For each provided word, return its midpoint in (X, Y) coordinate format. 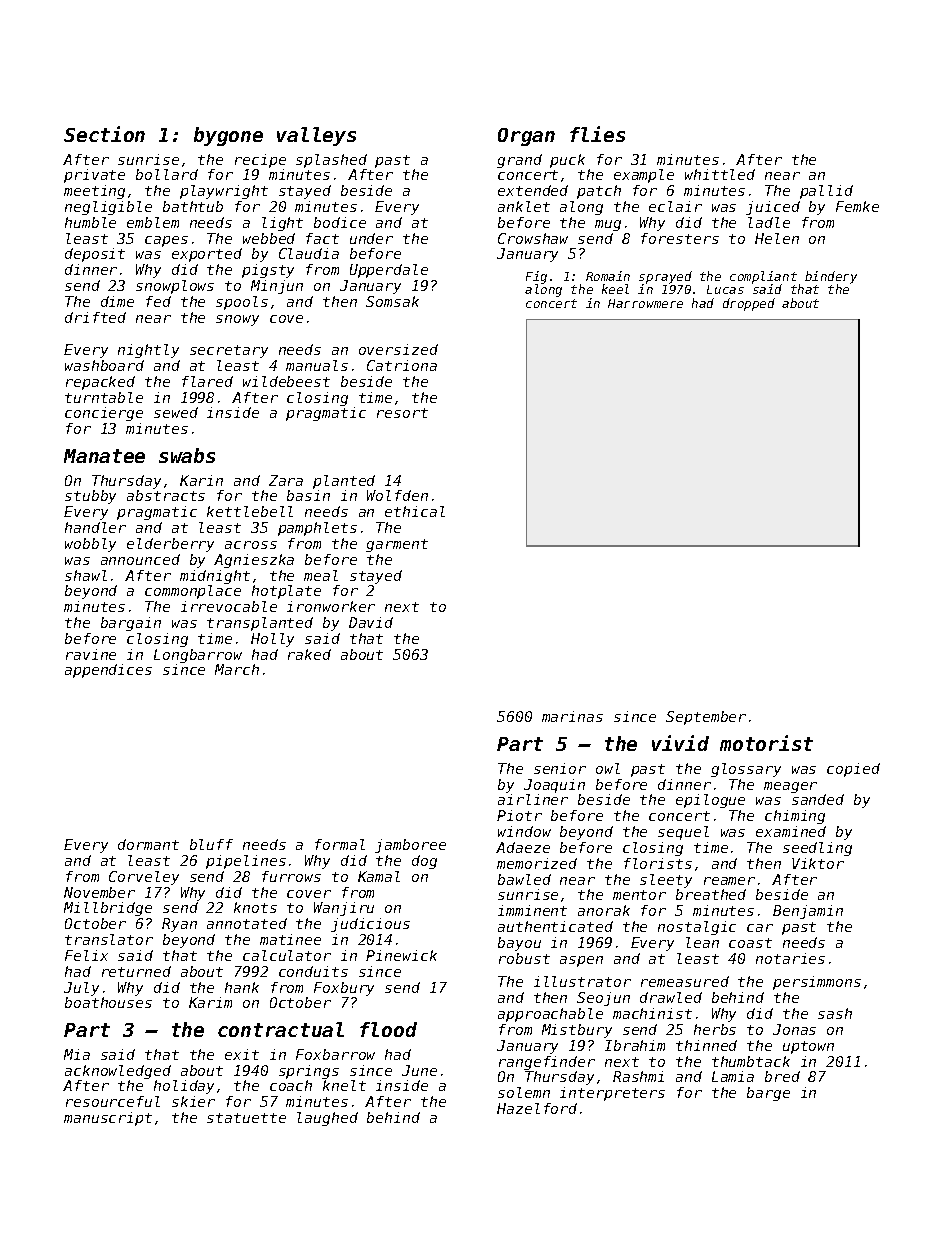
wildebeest (286, 381)
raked (309, 654)
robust (524, 958)
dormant (148, 844)
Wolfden (397, 495)
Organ (526, 137)
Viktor (818, 863)
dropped (749, 304)
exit (242, 1054)
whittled (720, 174)
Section (104, 134)
